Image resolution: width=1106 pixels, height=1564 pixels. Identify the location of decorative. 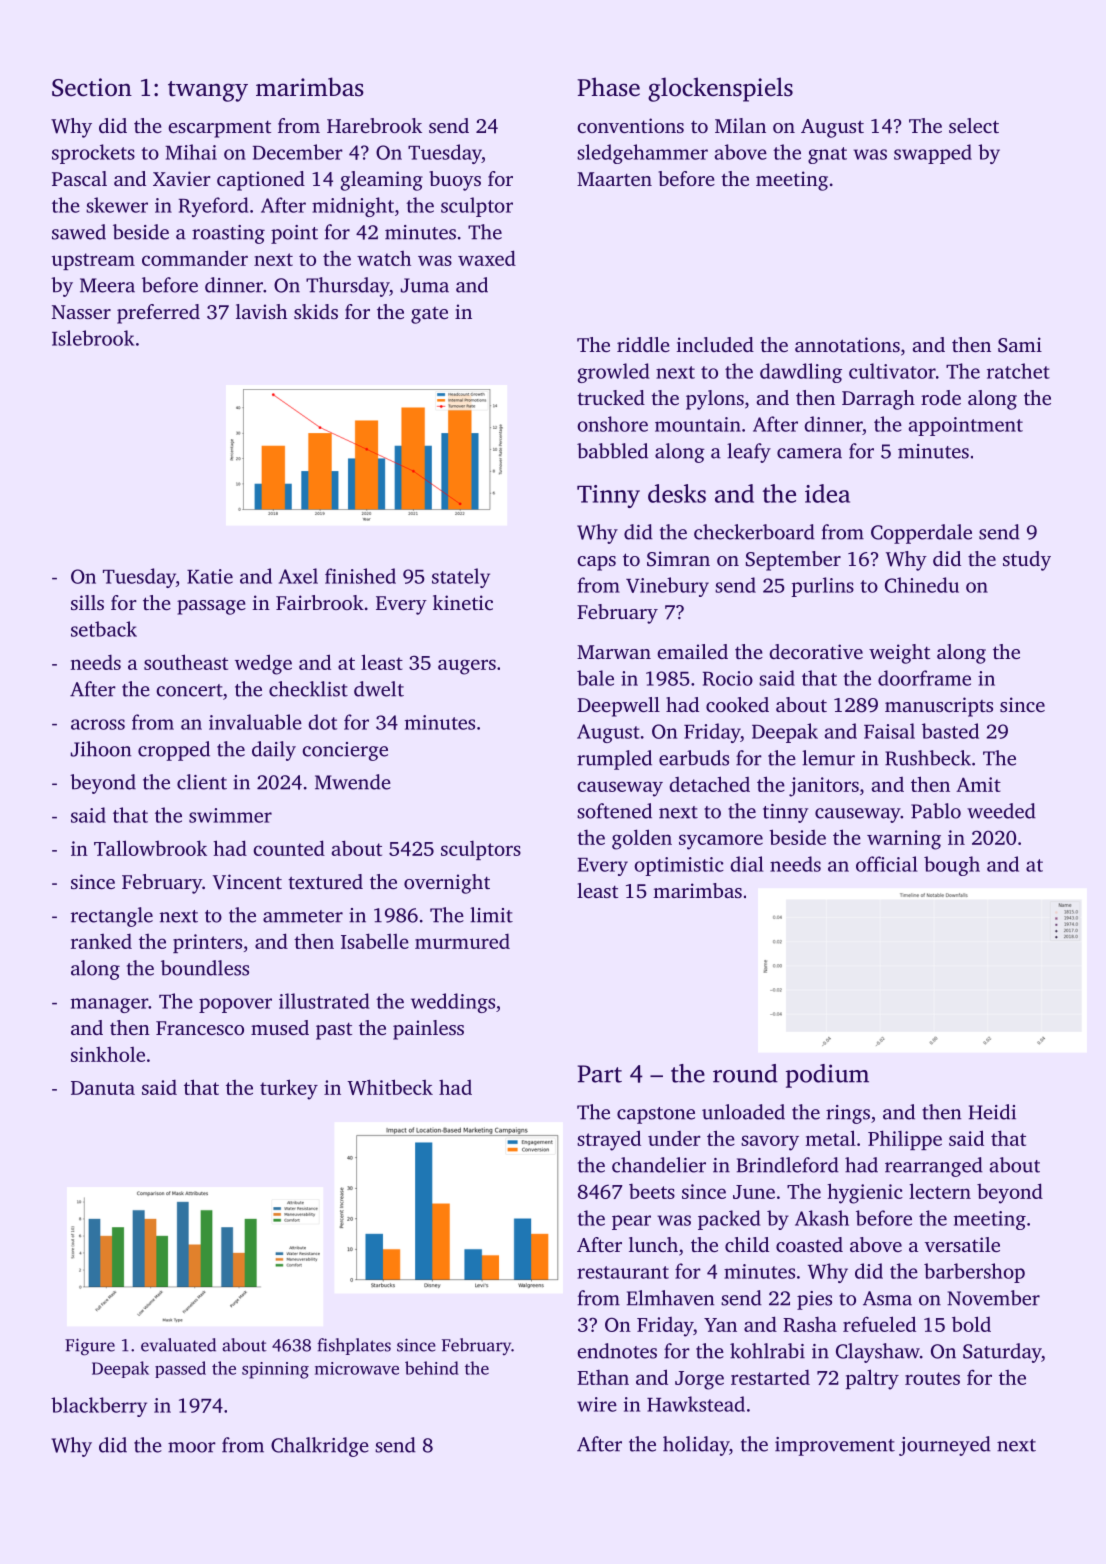
(816, 651).
